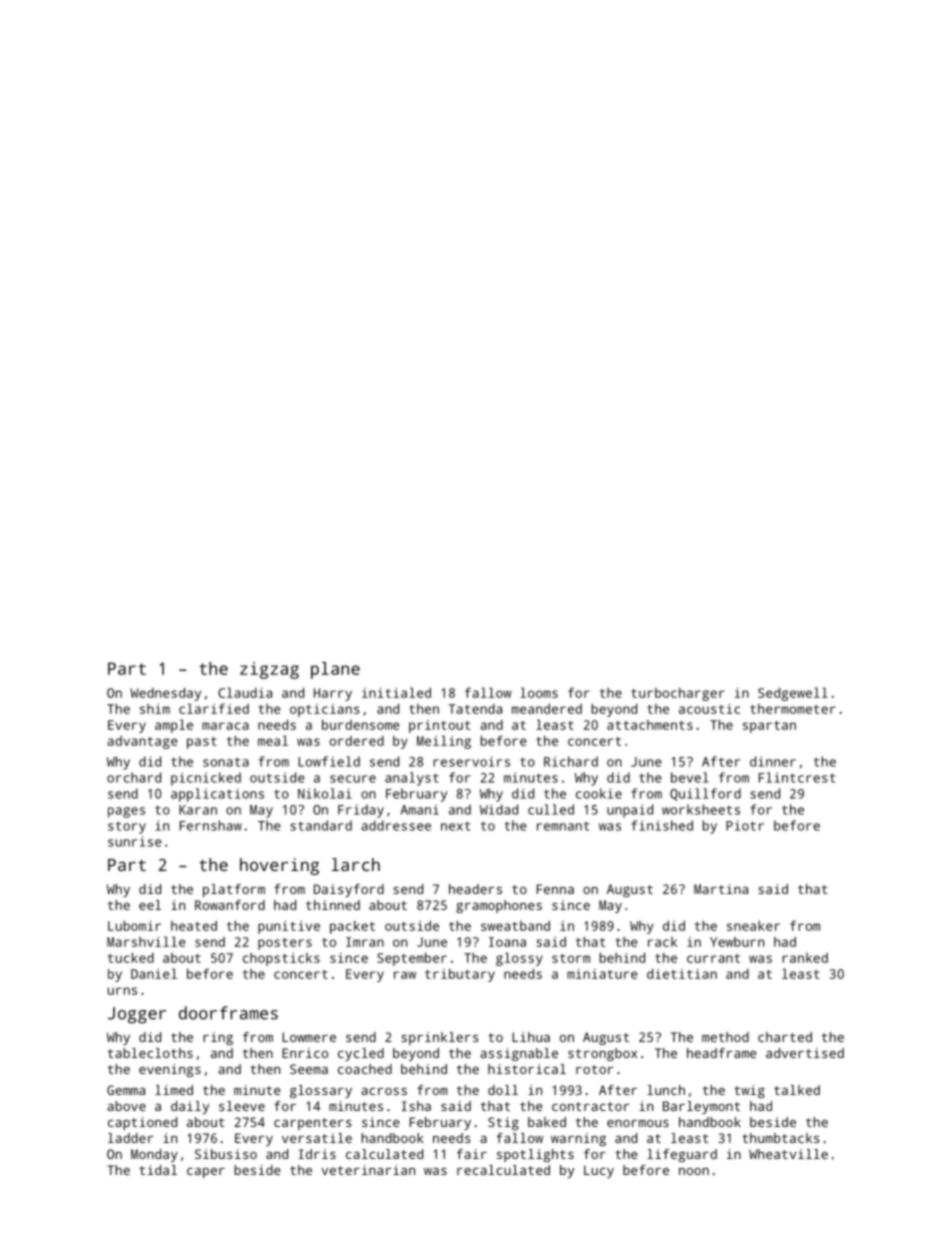 The image size is (952, 1233). Describe the element at coordinates (475, 889) in the screenshot. I see `headers` at that location.
